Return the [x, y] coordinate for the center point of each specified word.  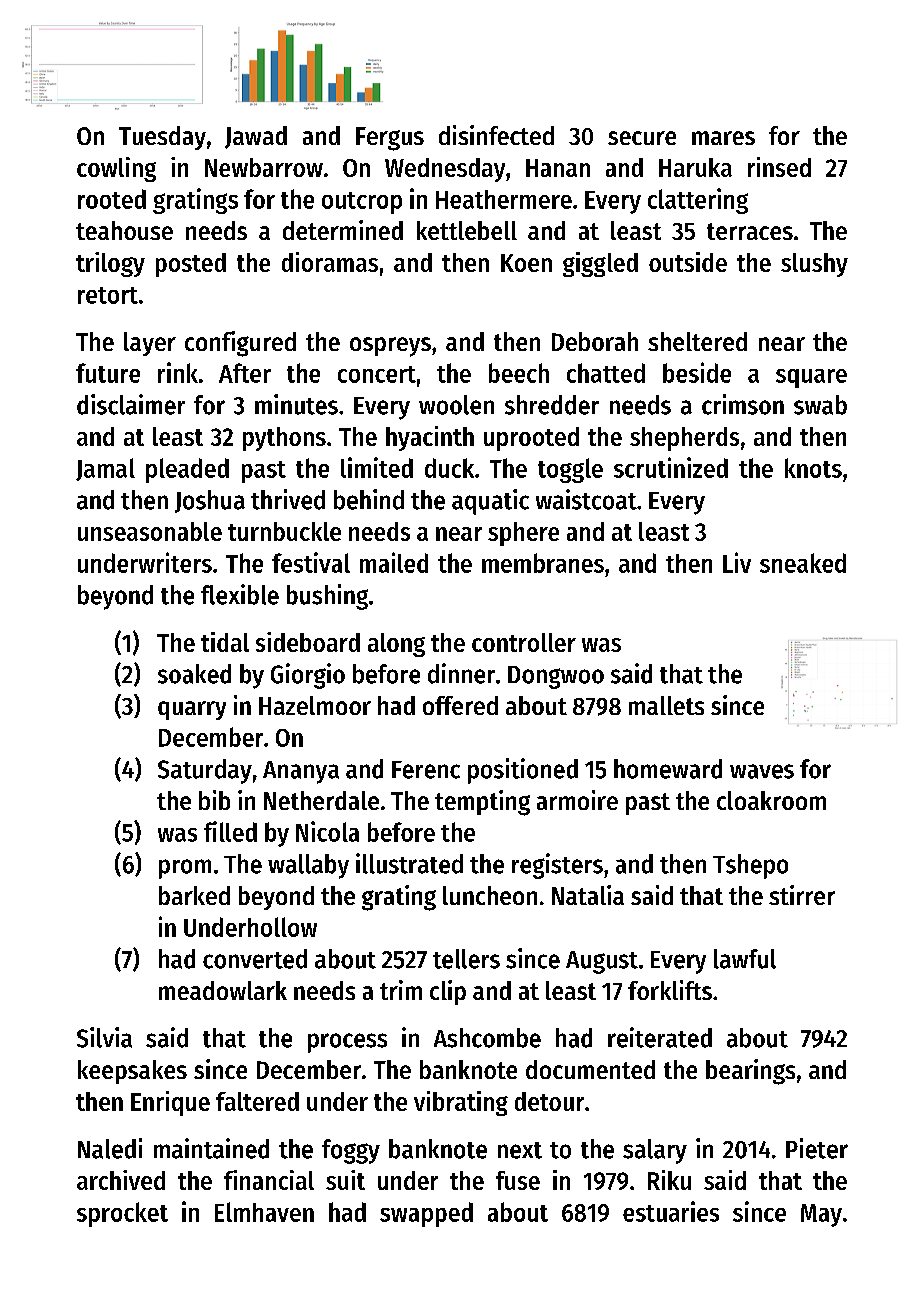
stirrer [802, 895]
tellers [466, 959]
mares [723, 138]
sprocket [122, 1214]
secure [642, 138]
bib [214, 800]
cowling [116, 169]
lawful [745, 959]
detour [549, 1101]
